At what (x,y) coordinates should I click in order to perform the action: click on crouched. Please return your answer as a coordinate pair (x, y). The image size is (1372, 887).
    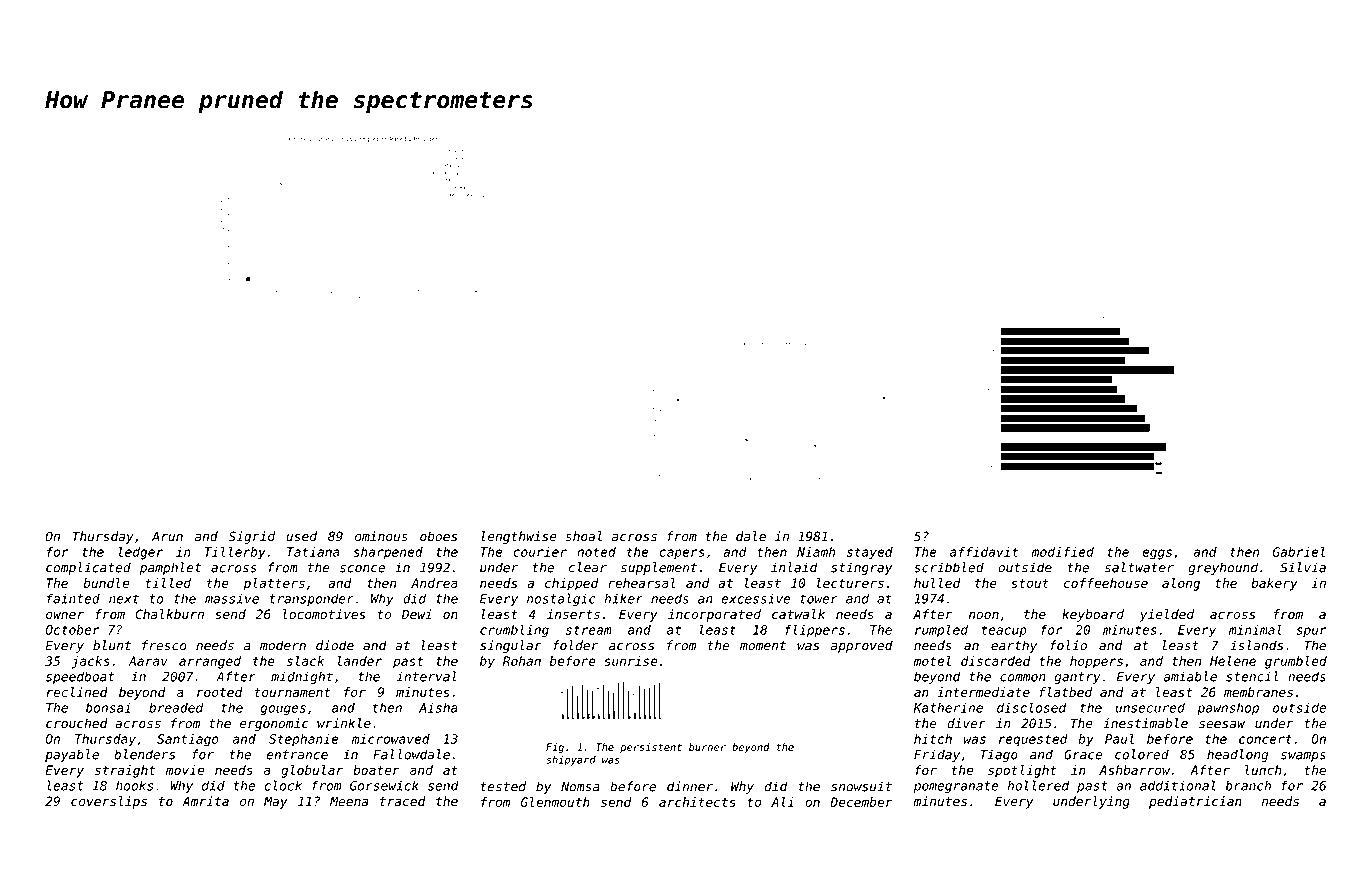
    Looking at the image, I should click on (77, 723).
